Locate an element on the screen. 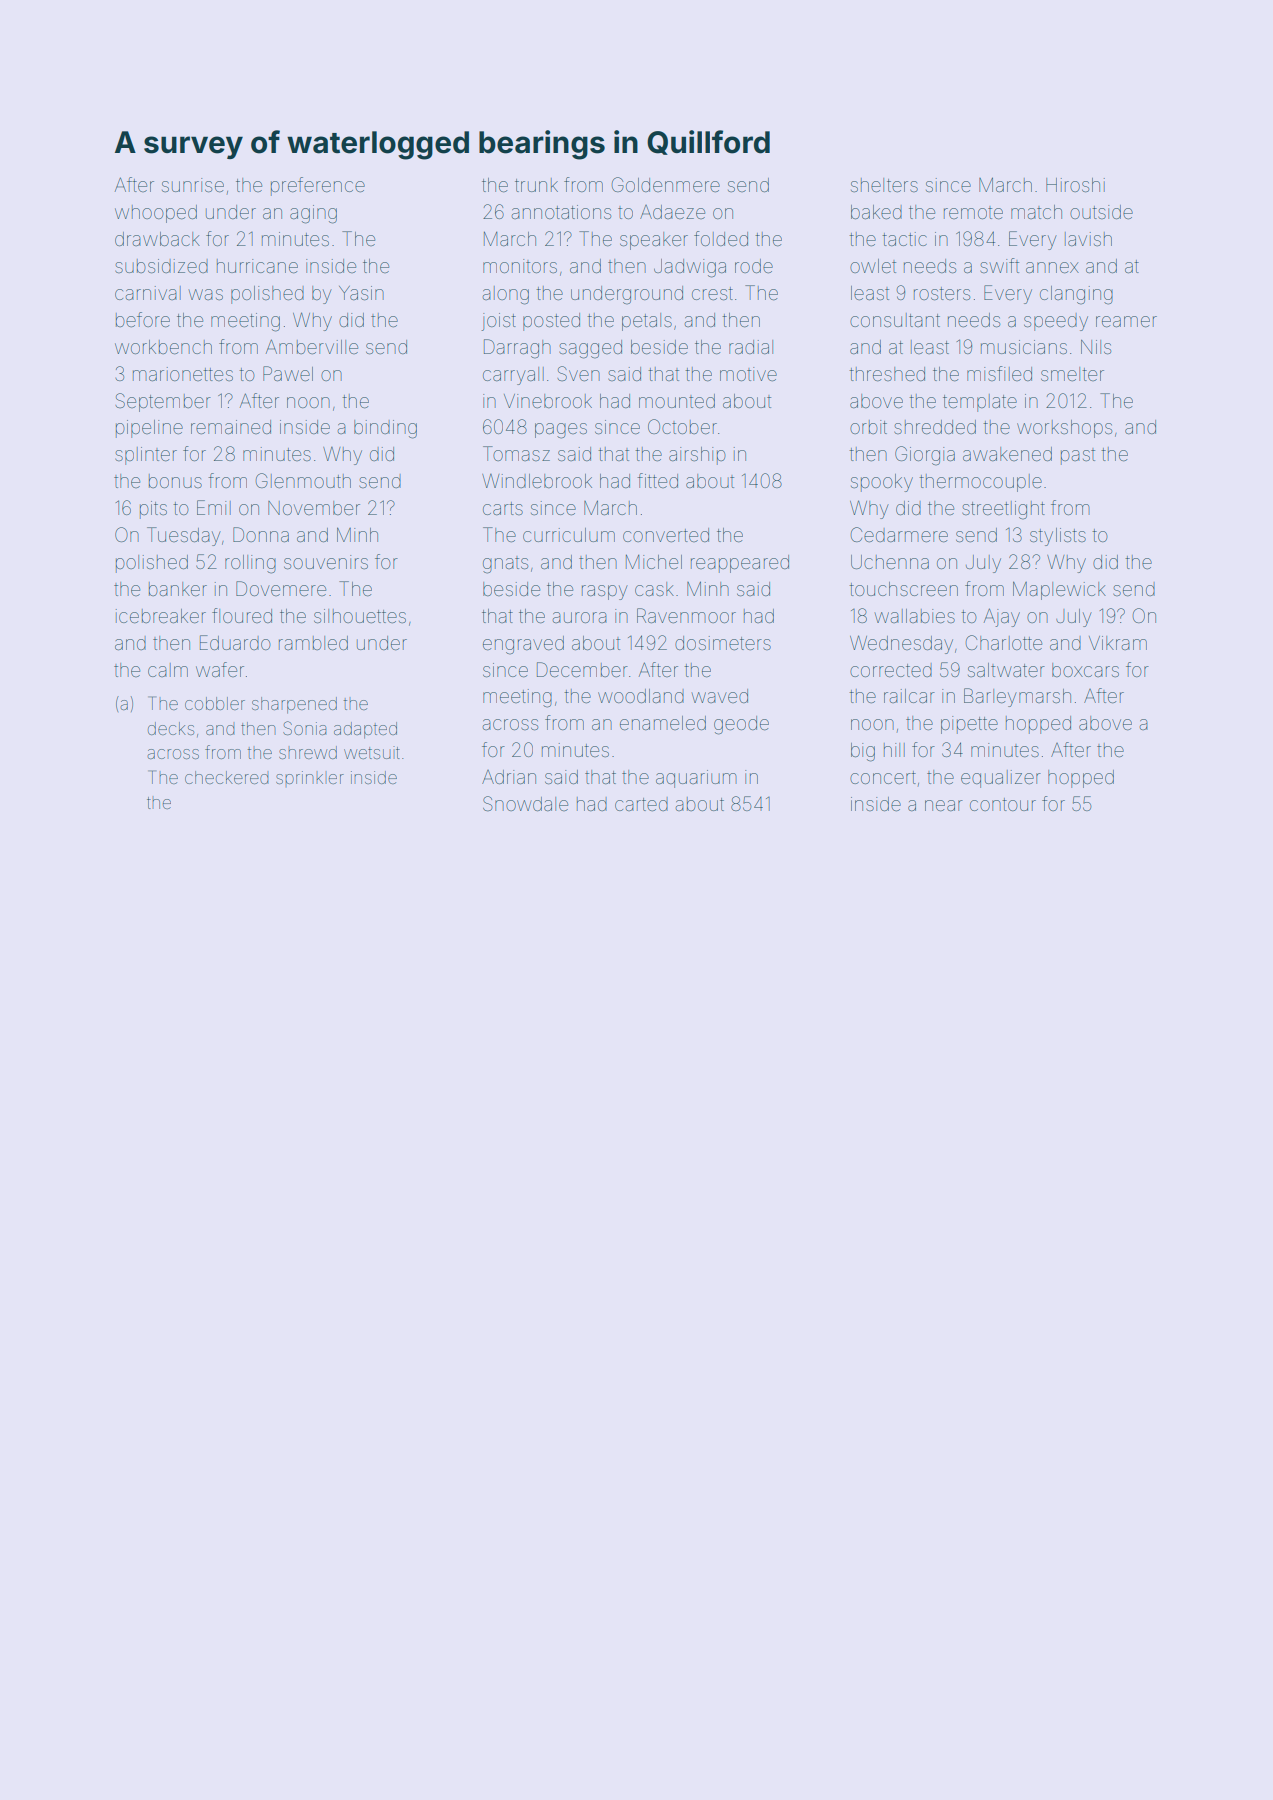 The image size is (1273, 1800). binding is located at coordinates (385, 429).
